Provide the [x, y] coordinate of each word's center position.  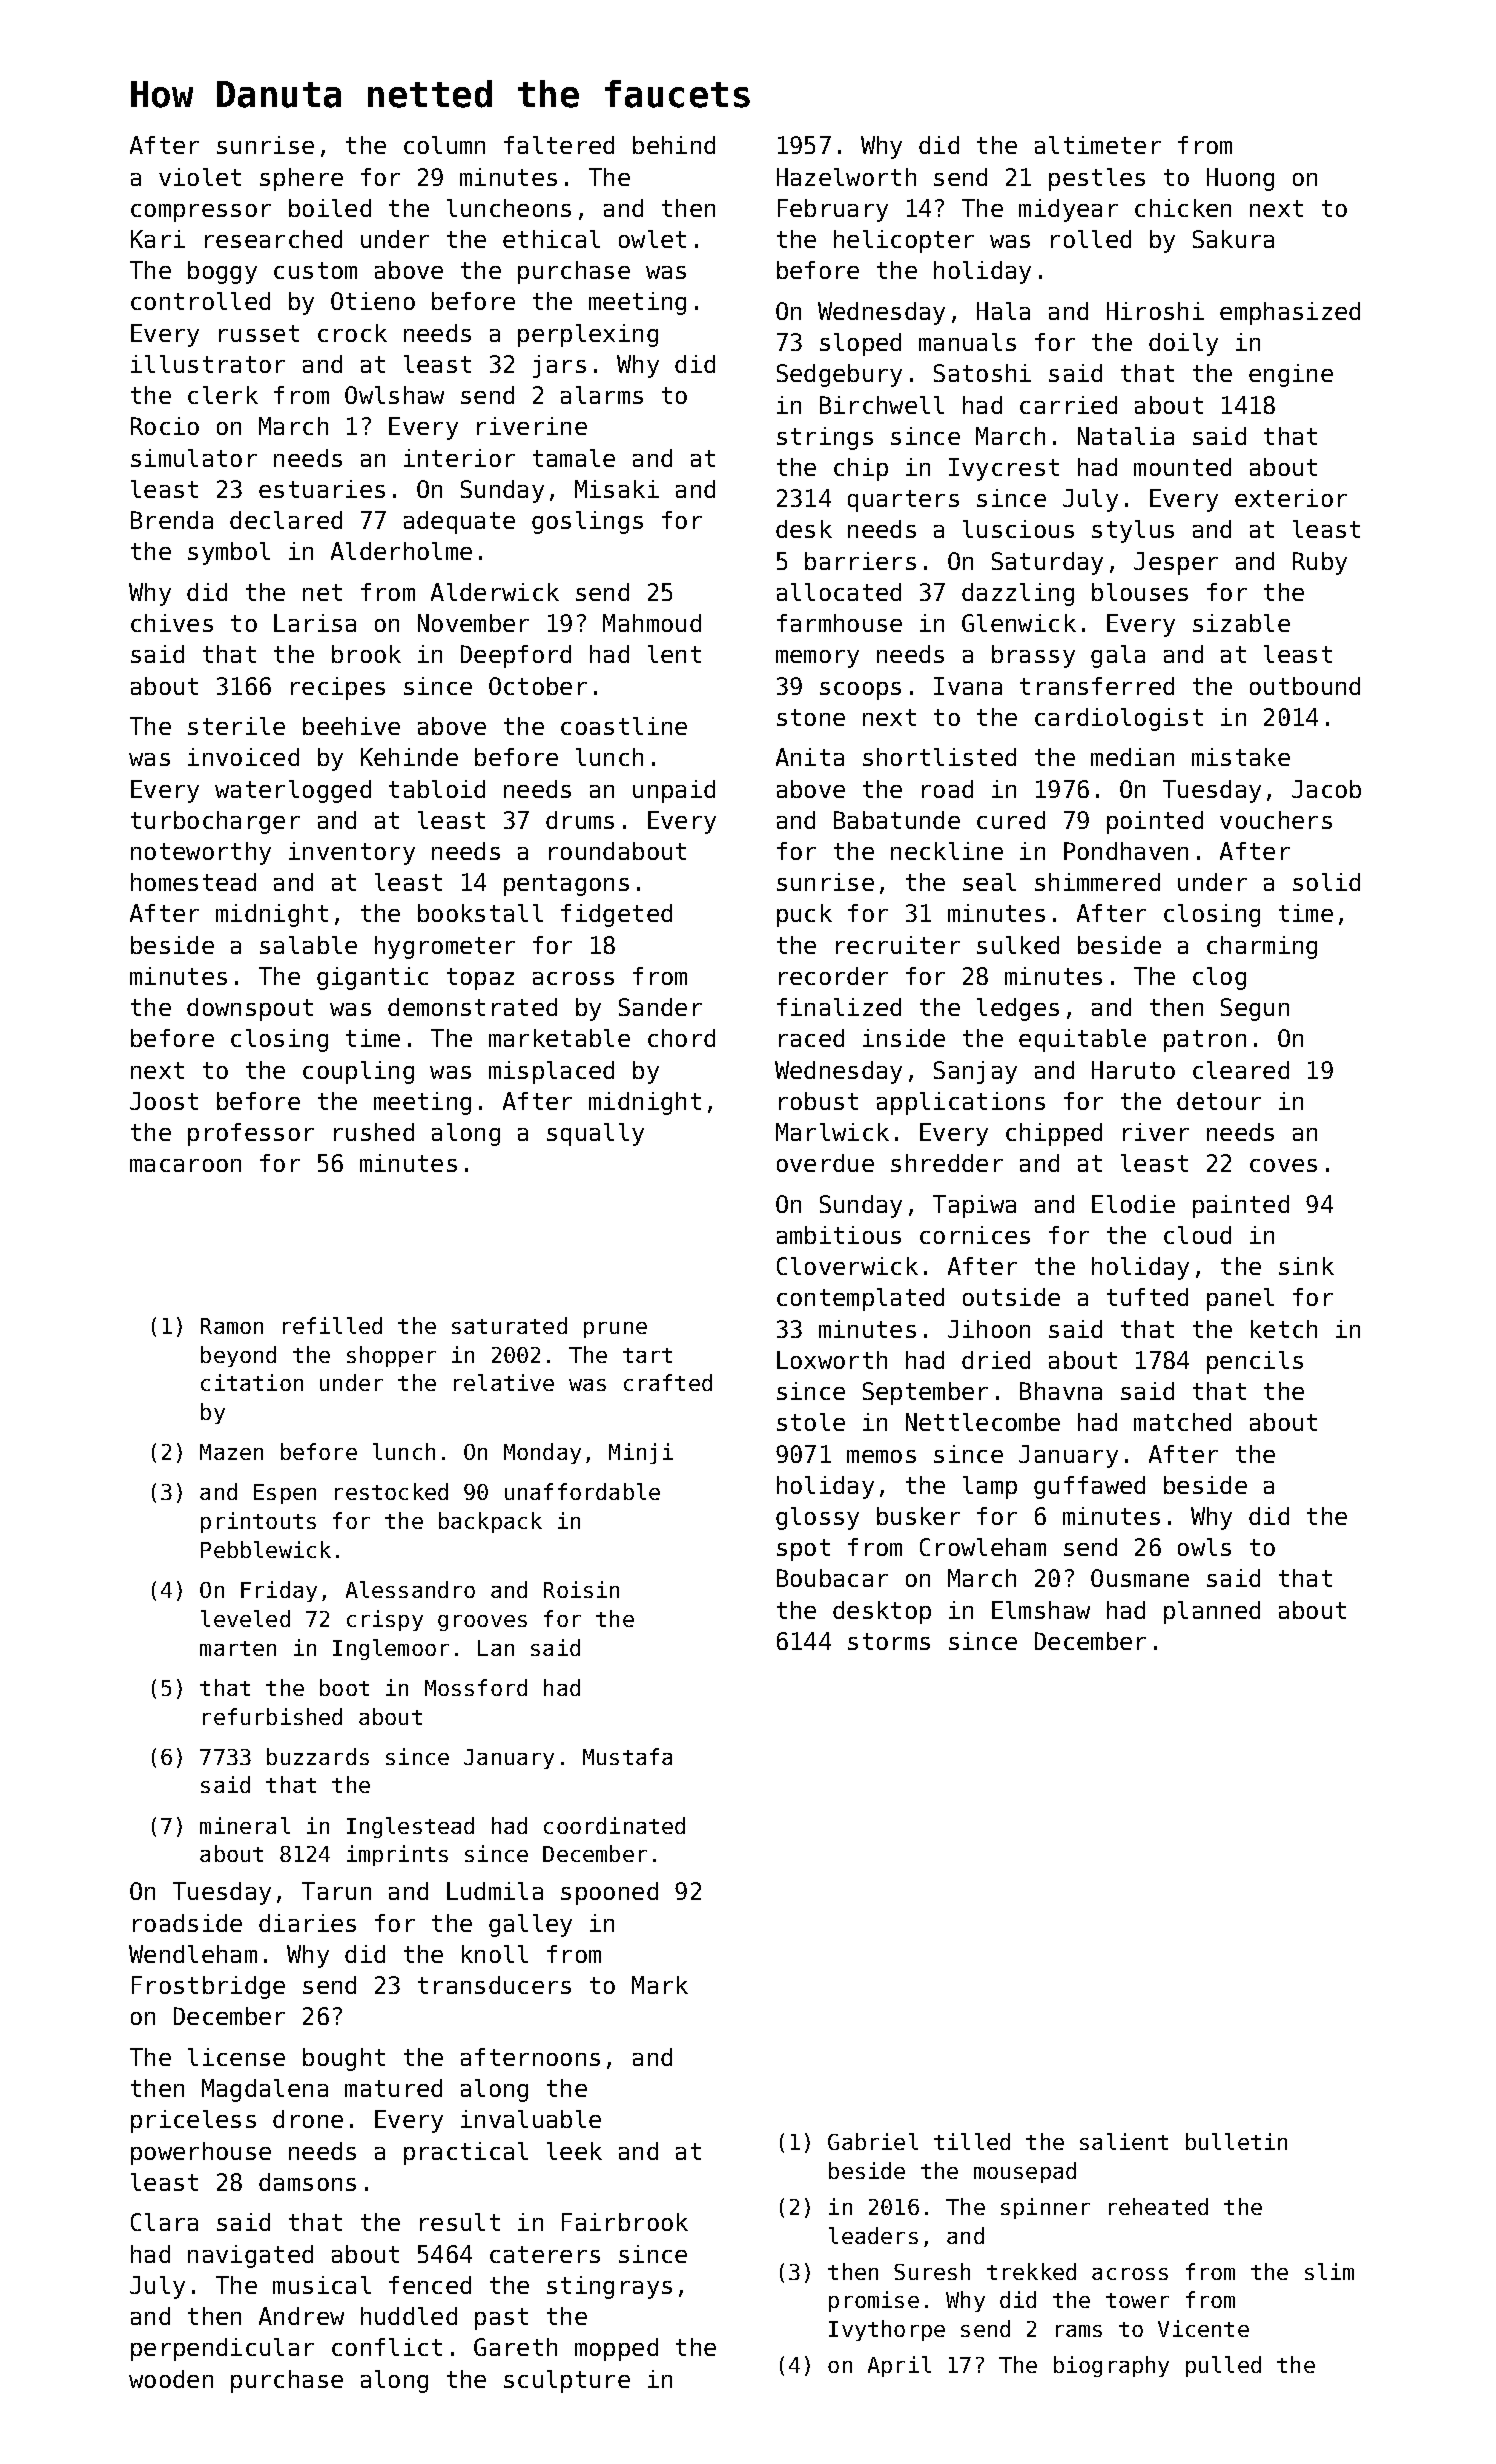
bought [344, 2059]
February [833, 210]
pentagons [566, 885]
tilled [972, 2141]
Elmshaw [1041, 1610]
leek [574, 2151]
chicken [1183, 208]
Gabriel [873, 2141]
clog [1219, 978]
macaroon [185, 1165]
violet [200, 177]
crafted [668, 1382]
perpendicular [222, 2349]
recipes [338, 688]
